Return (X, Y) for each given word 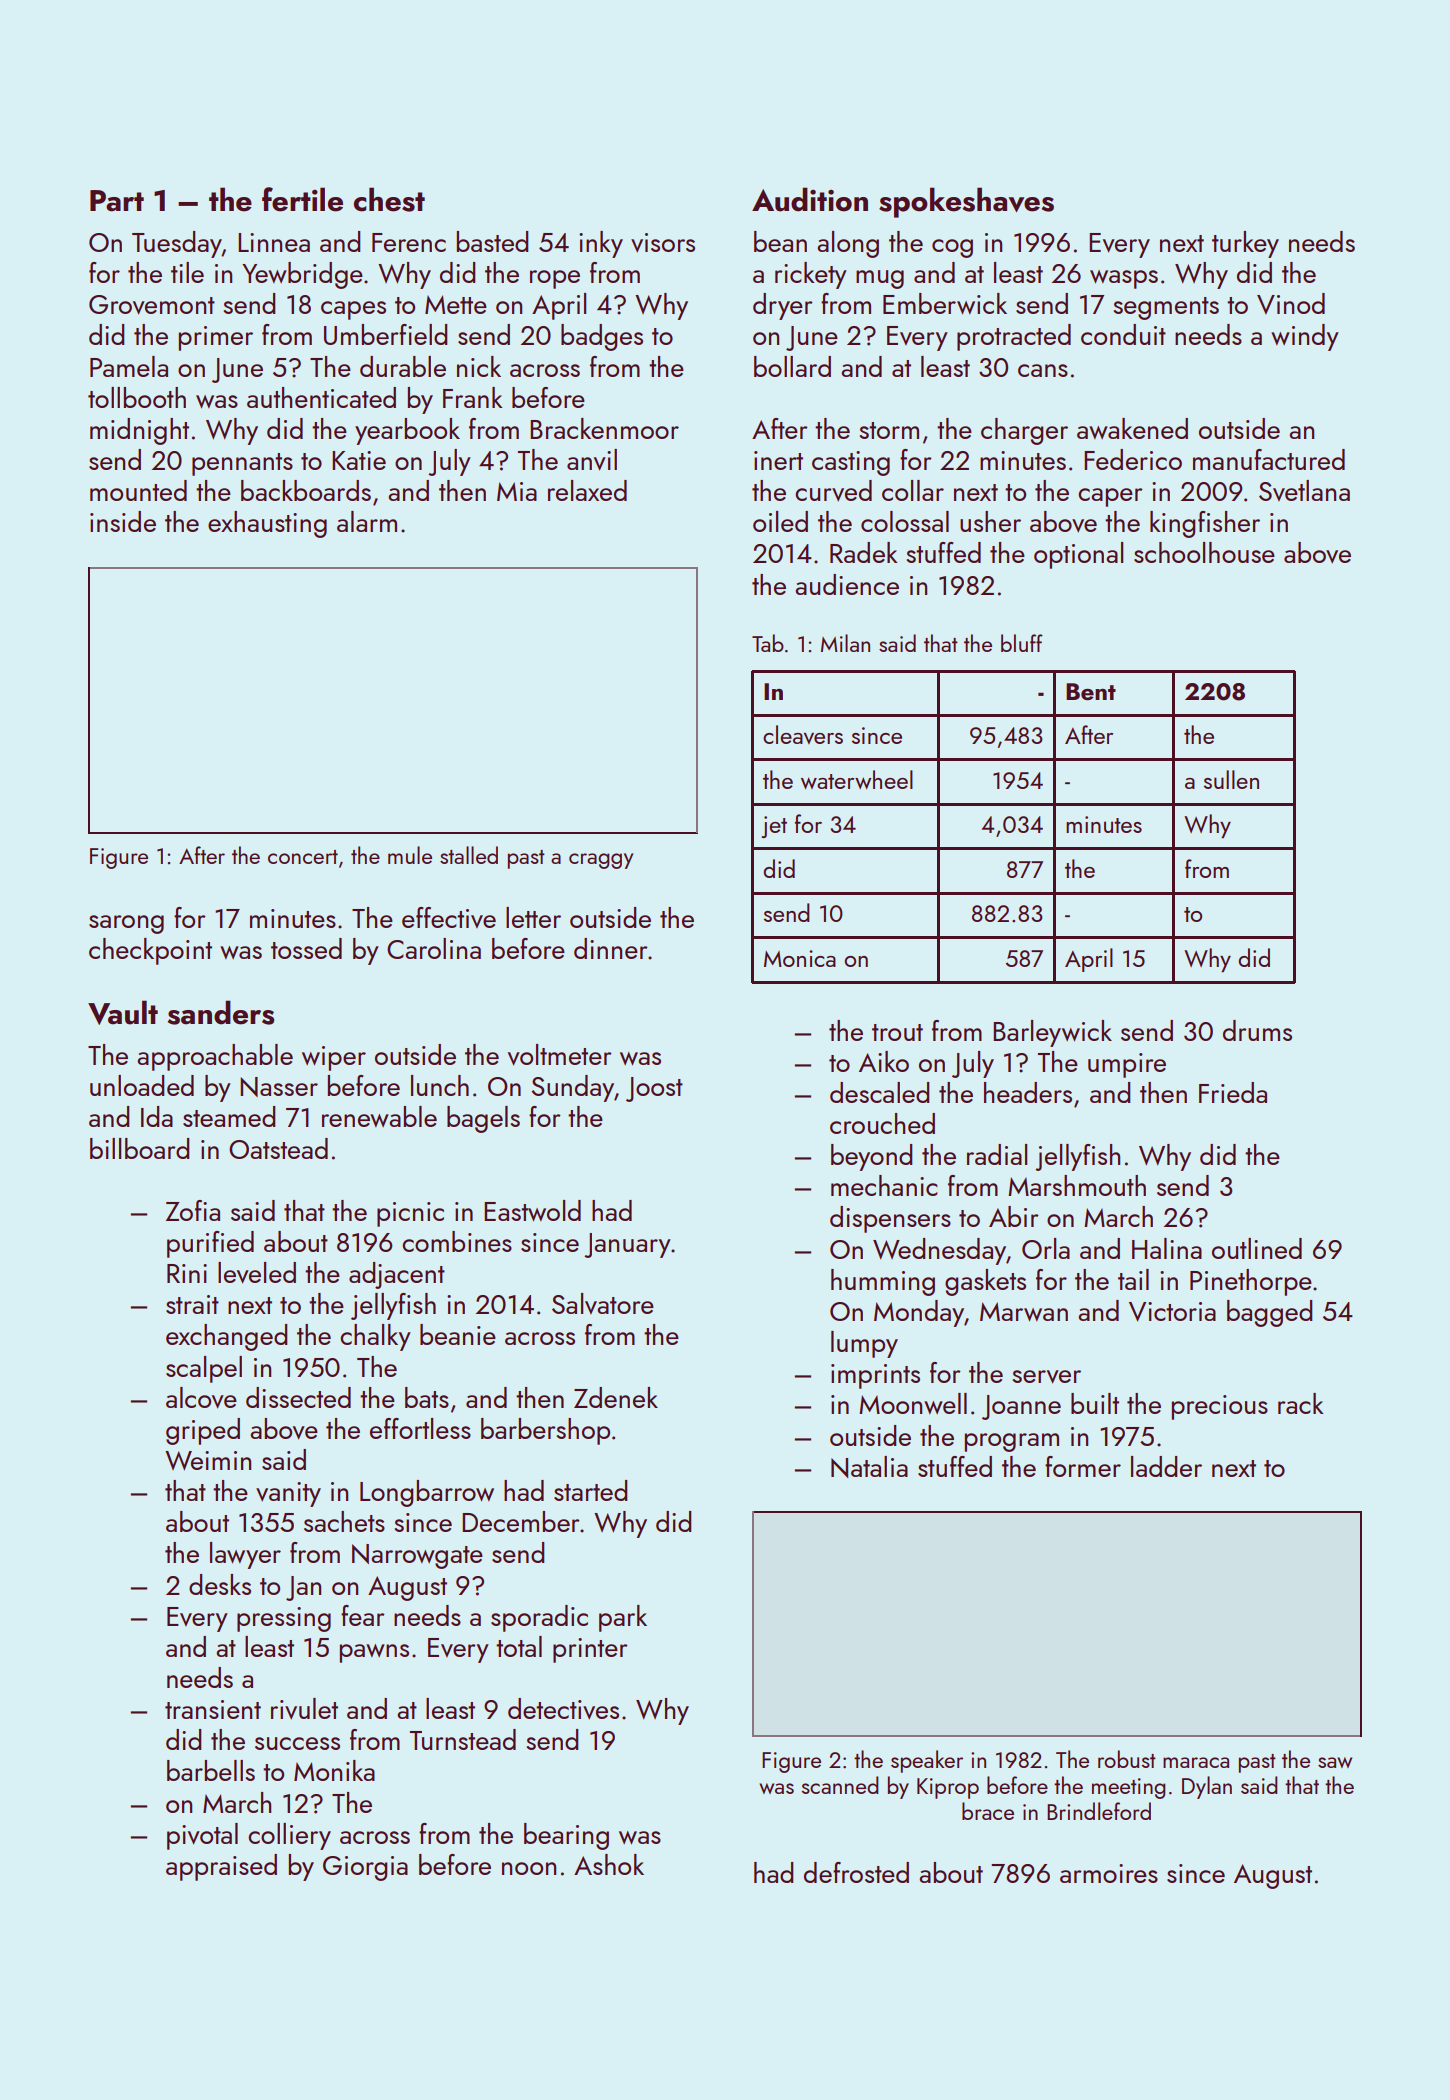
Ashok (609, 1864)
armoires (1109, 1873)
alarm (367, 521)
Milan (845, 643)
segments (1166, 308)
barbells (211, 1770)
